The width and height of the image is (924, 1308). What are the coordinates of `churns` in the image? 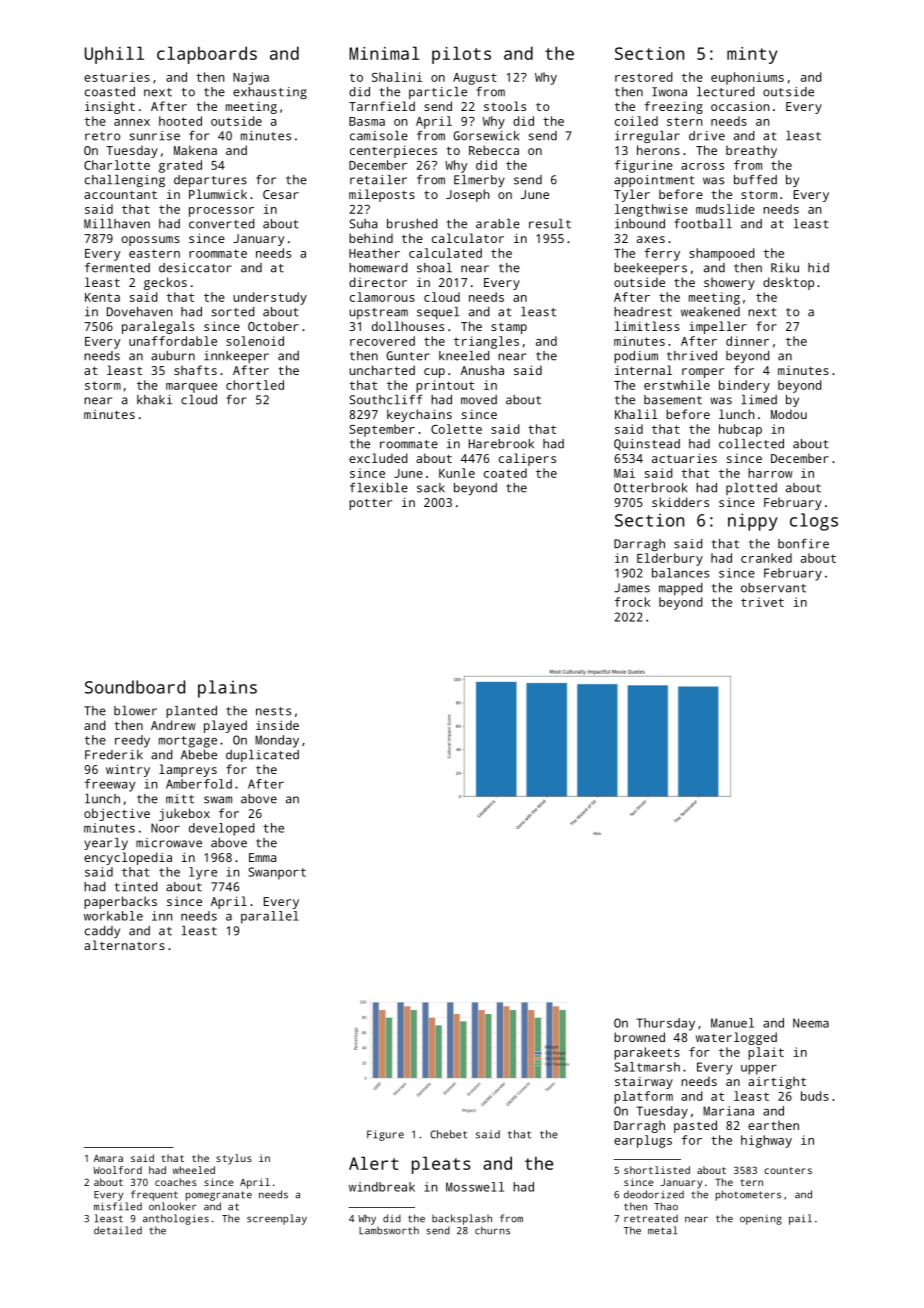 It's located at (492, 1230).
